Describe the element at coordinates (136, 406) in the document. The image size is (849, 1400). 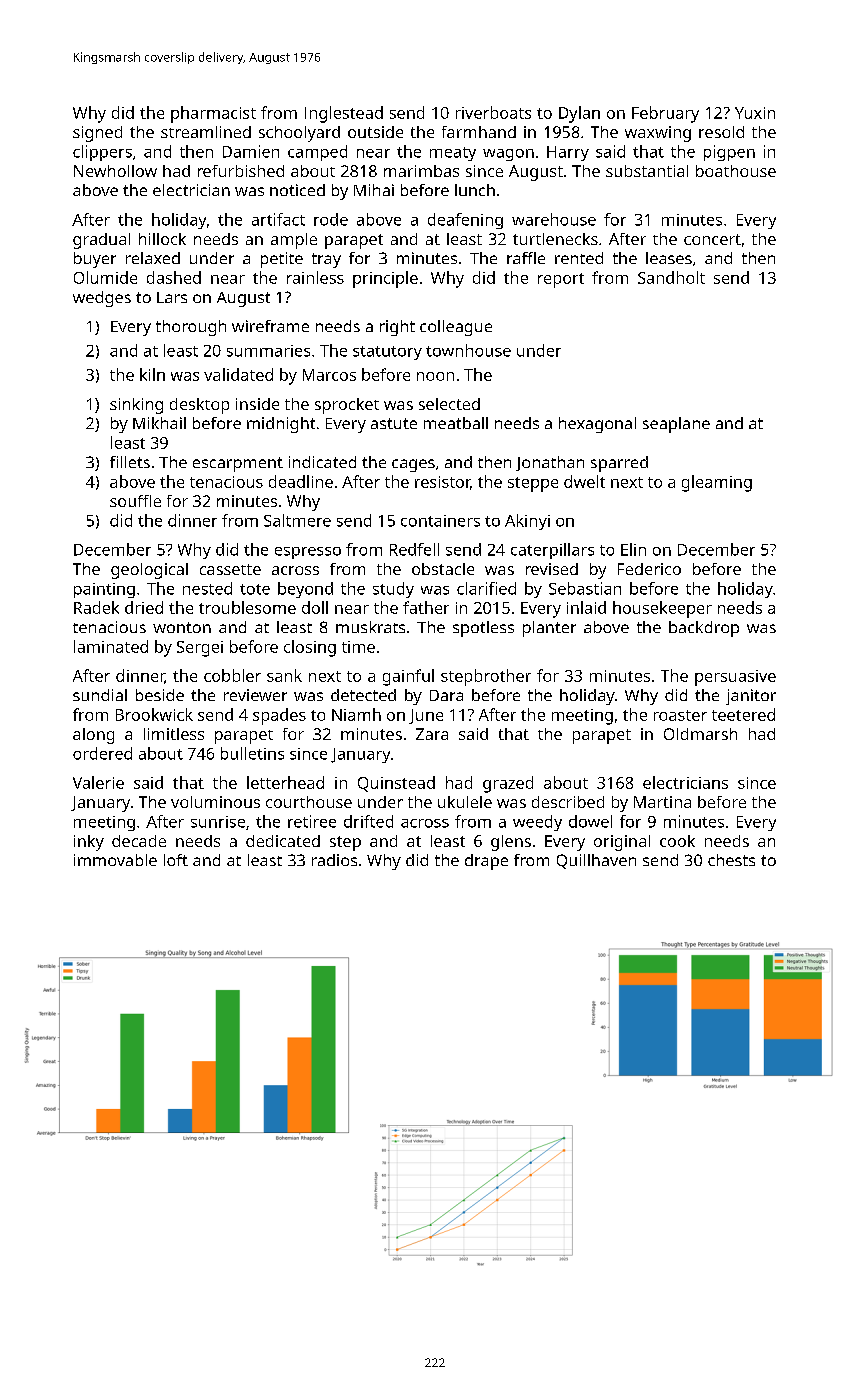
I see `sinking` at that location.
